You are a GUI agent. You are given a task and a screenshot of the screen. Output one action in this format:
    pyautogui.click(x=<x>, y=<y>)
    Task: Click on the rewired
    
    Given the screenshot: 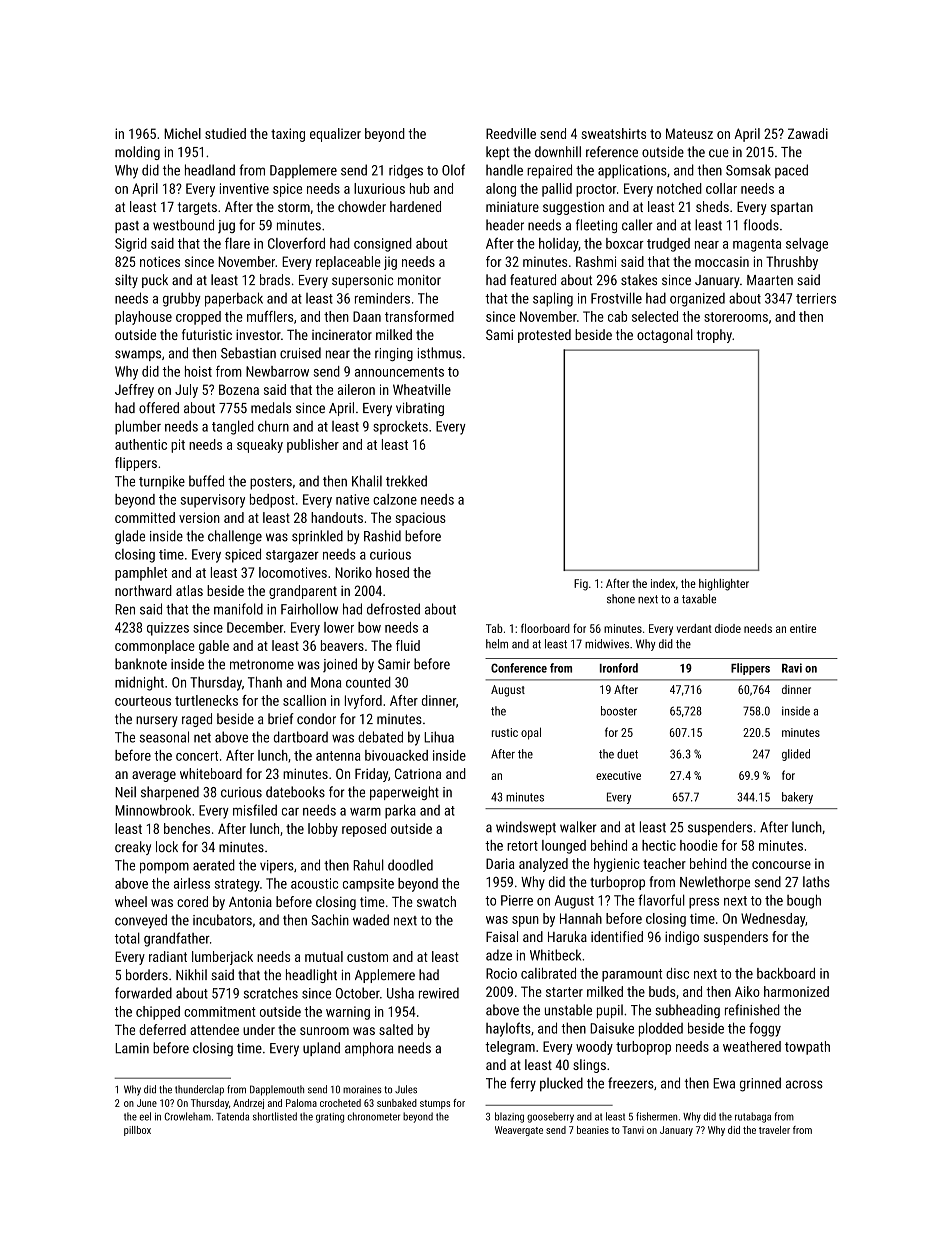 What is the action you would take?
    pyautogui.click(x=439, y=993)
